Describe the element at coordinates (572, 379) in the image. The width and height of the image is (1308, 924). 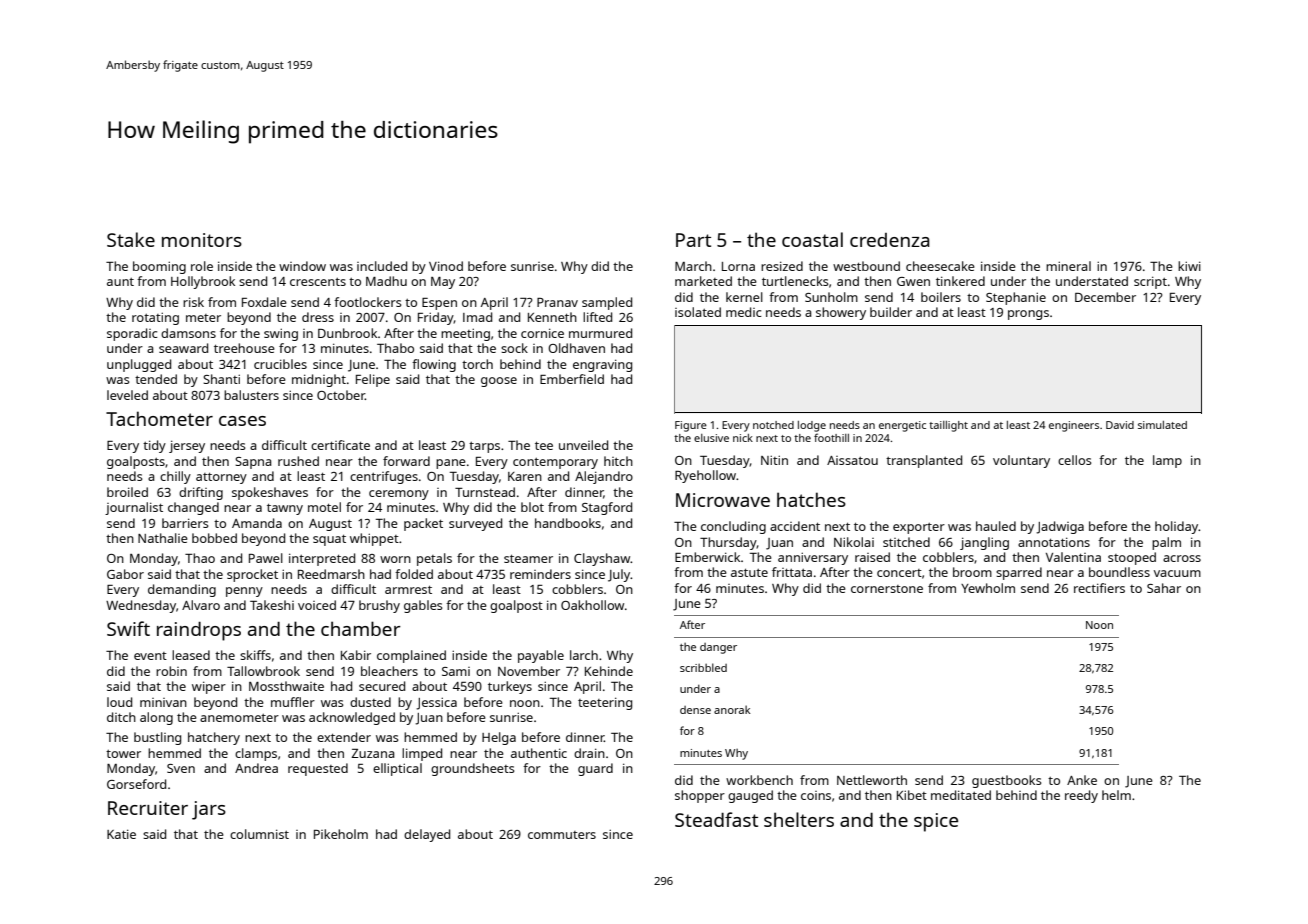
I see `Emberfield` at that location.
